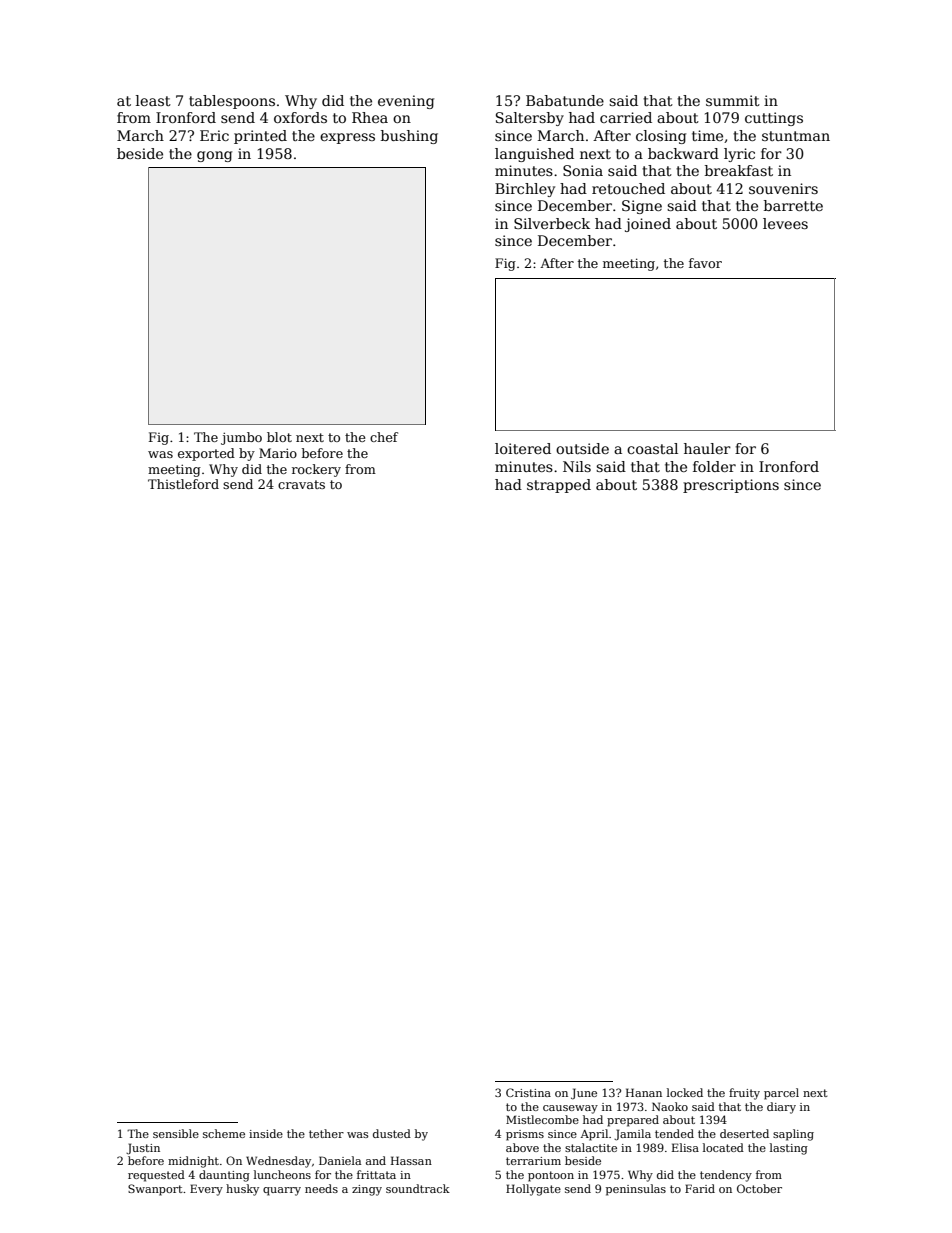 The image size is (952, 1233). I want to click on tablespoons, so click(232, 102).
